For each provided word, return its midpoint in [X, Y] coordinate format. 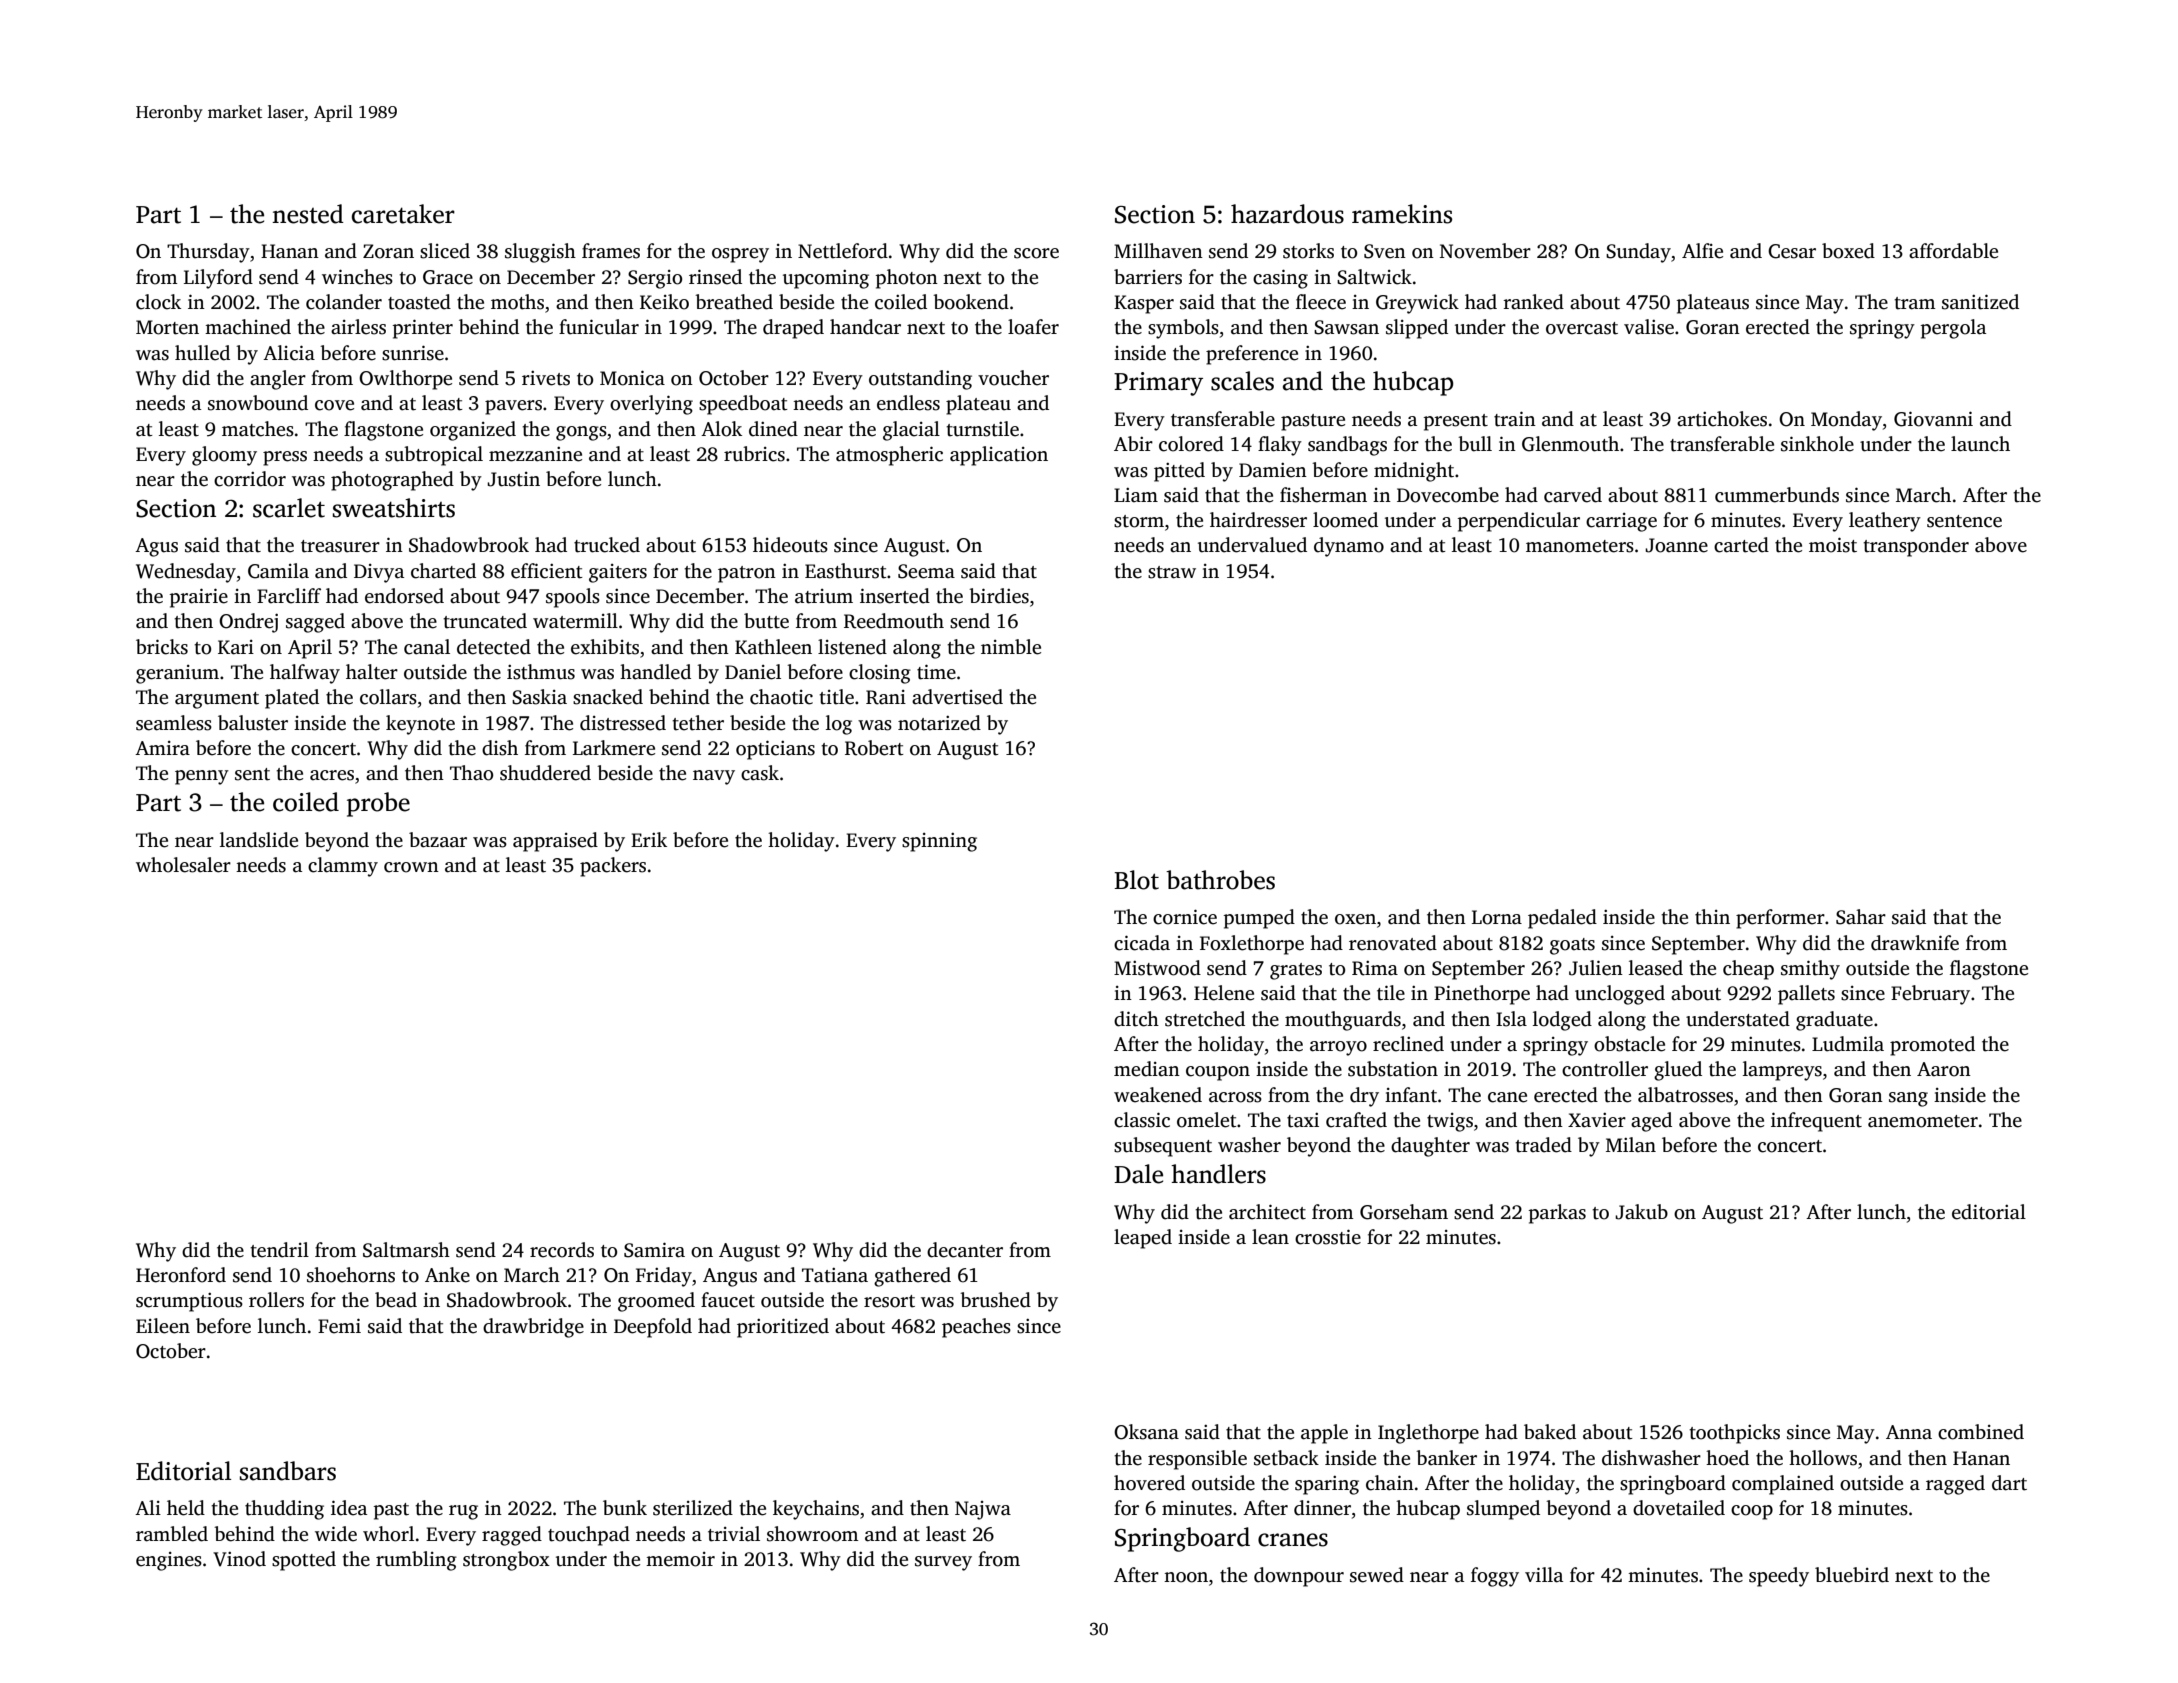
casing [1280, 279]
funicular [599, 327]
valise [1649, 327]
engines [169, 1561]
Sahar [1861, 917]
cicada [1142, 943]
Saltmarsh [406, 1250]
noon [1186, 1577]
